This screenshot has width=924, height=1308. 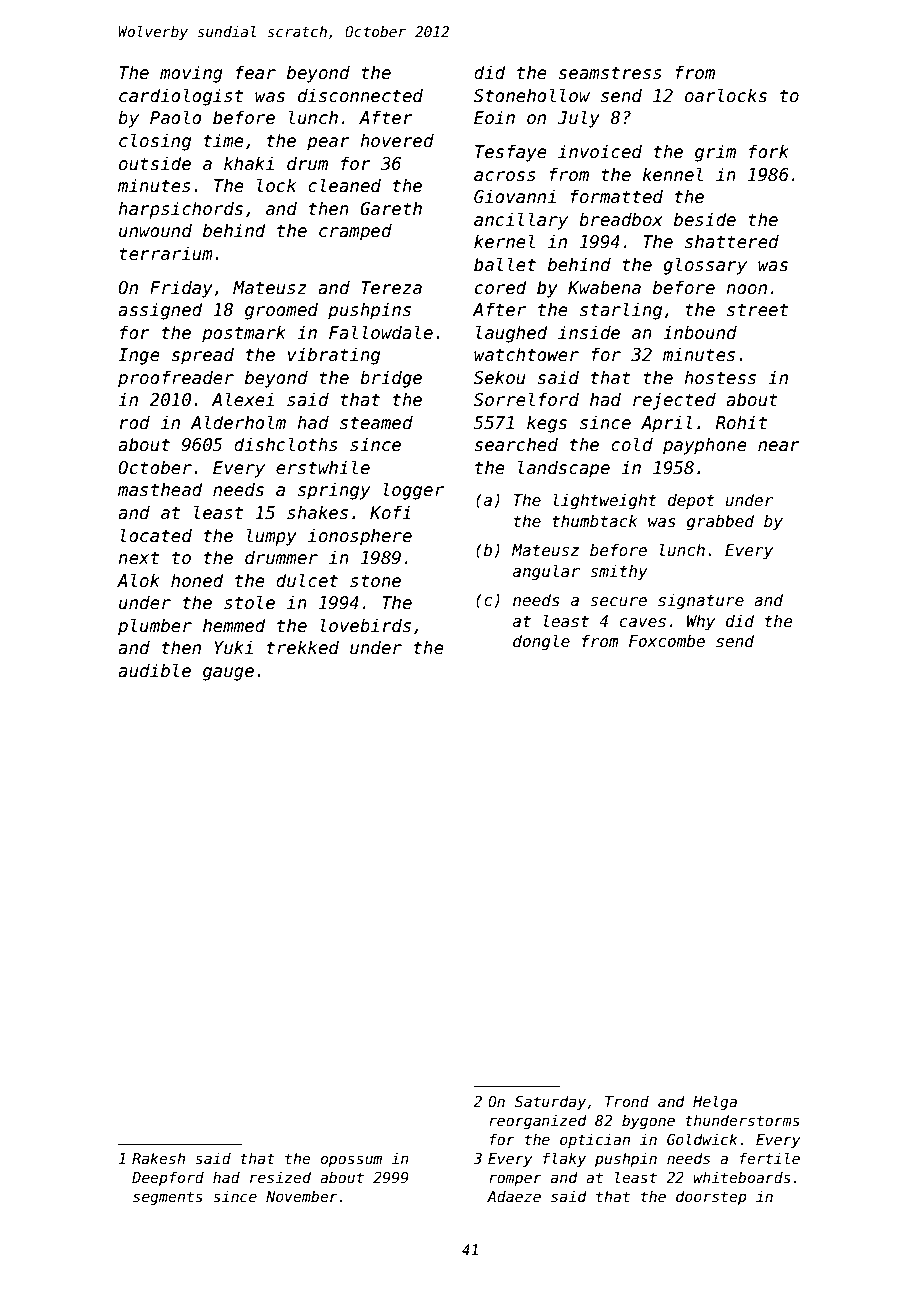 What do you see at coordinates (620, 219) in the screenshot?
I see `breadbox` at bounding box center [620, 219].
